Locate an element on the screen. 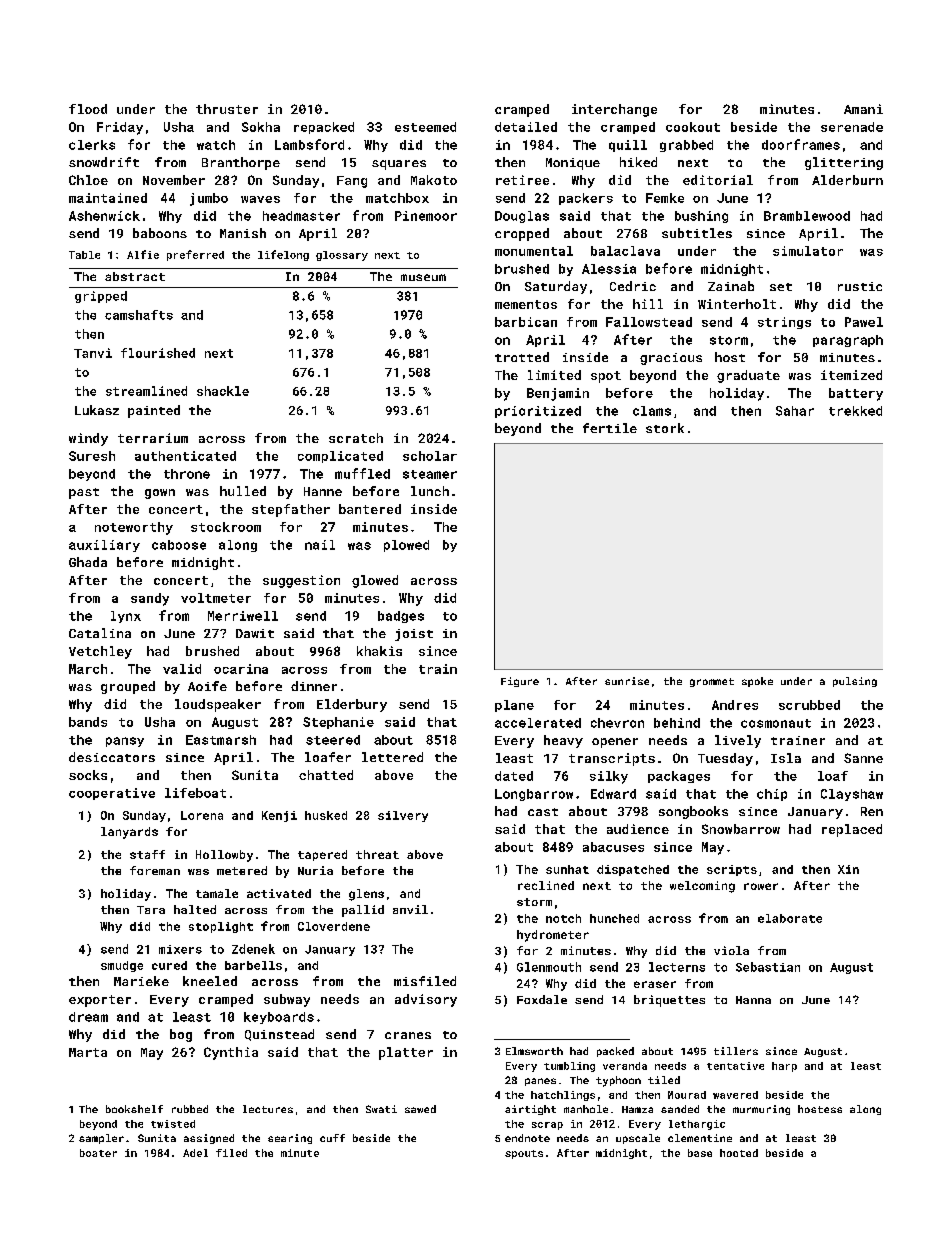 This screenshot has height=1233, width=952. thruster is located at coordinates (227, 109).
